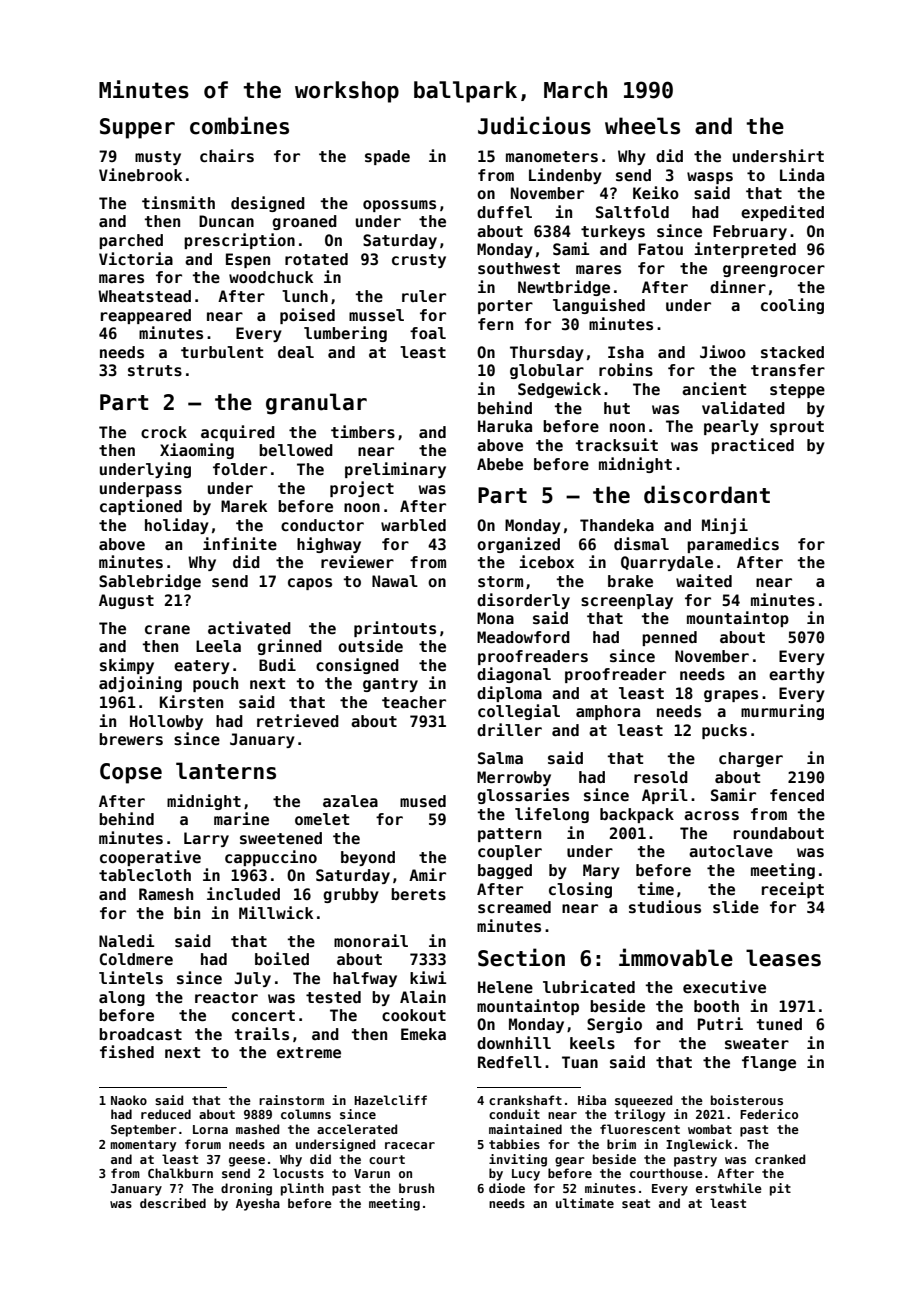 Image resolution: width=924 pixels, height=1308 pixels. What do you see at coordinates (793, 890) in the screenshot?
I see `receipt` at bounding box center [793, 890].
